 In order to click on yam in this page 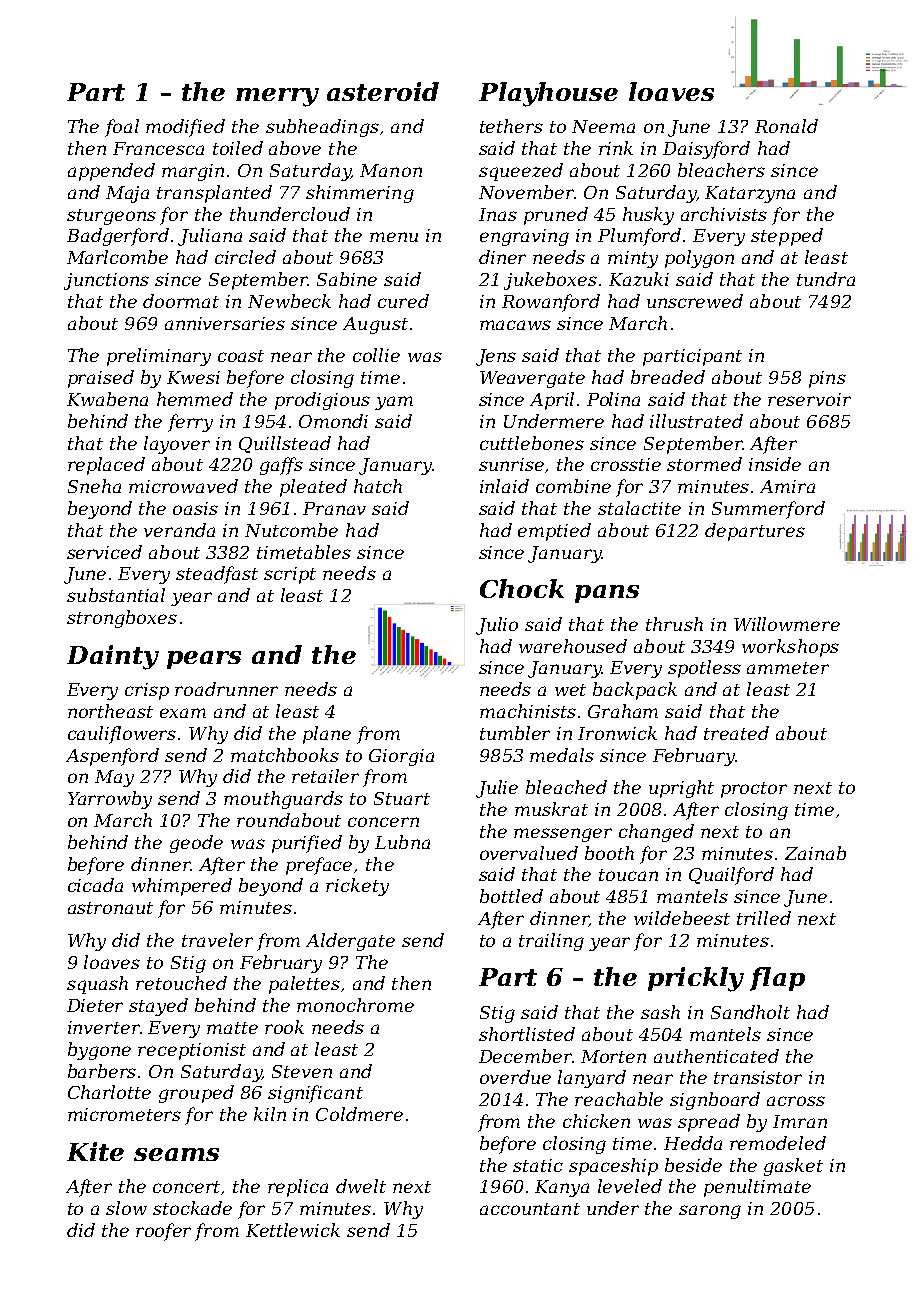, I will do `click(394, 403)`.
